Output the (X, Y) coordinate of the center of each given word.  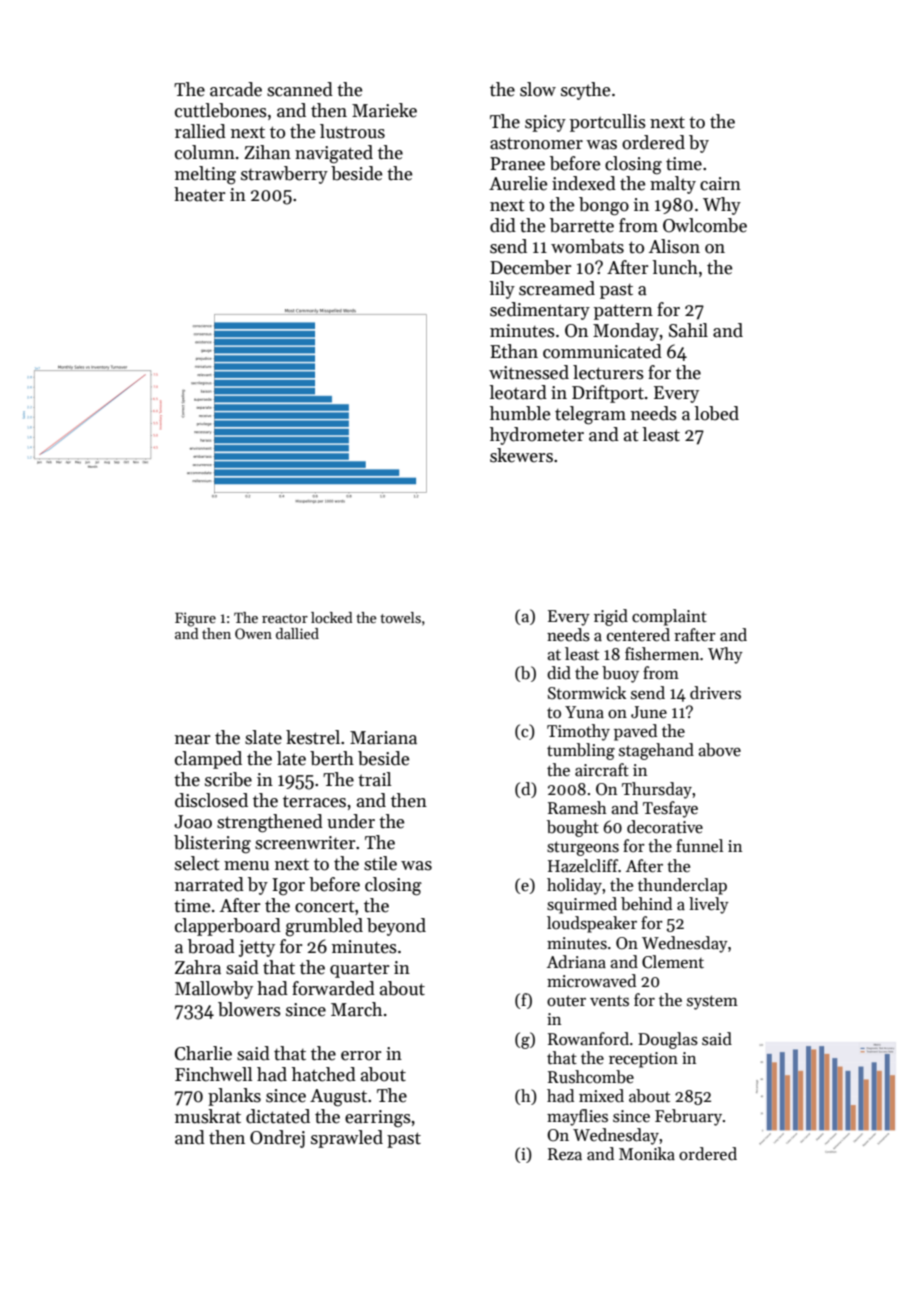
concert (325, 907)
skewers (521, 455)
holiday (574, 886)
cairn (720, 184)
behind (646, 904)
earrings (378, 1119)
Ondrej (277, 1139)
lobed (716, 413)
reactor (285, 618)
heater (199, 194)
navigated (334, 154)
